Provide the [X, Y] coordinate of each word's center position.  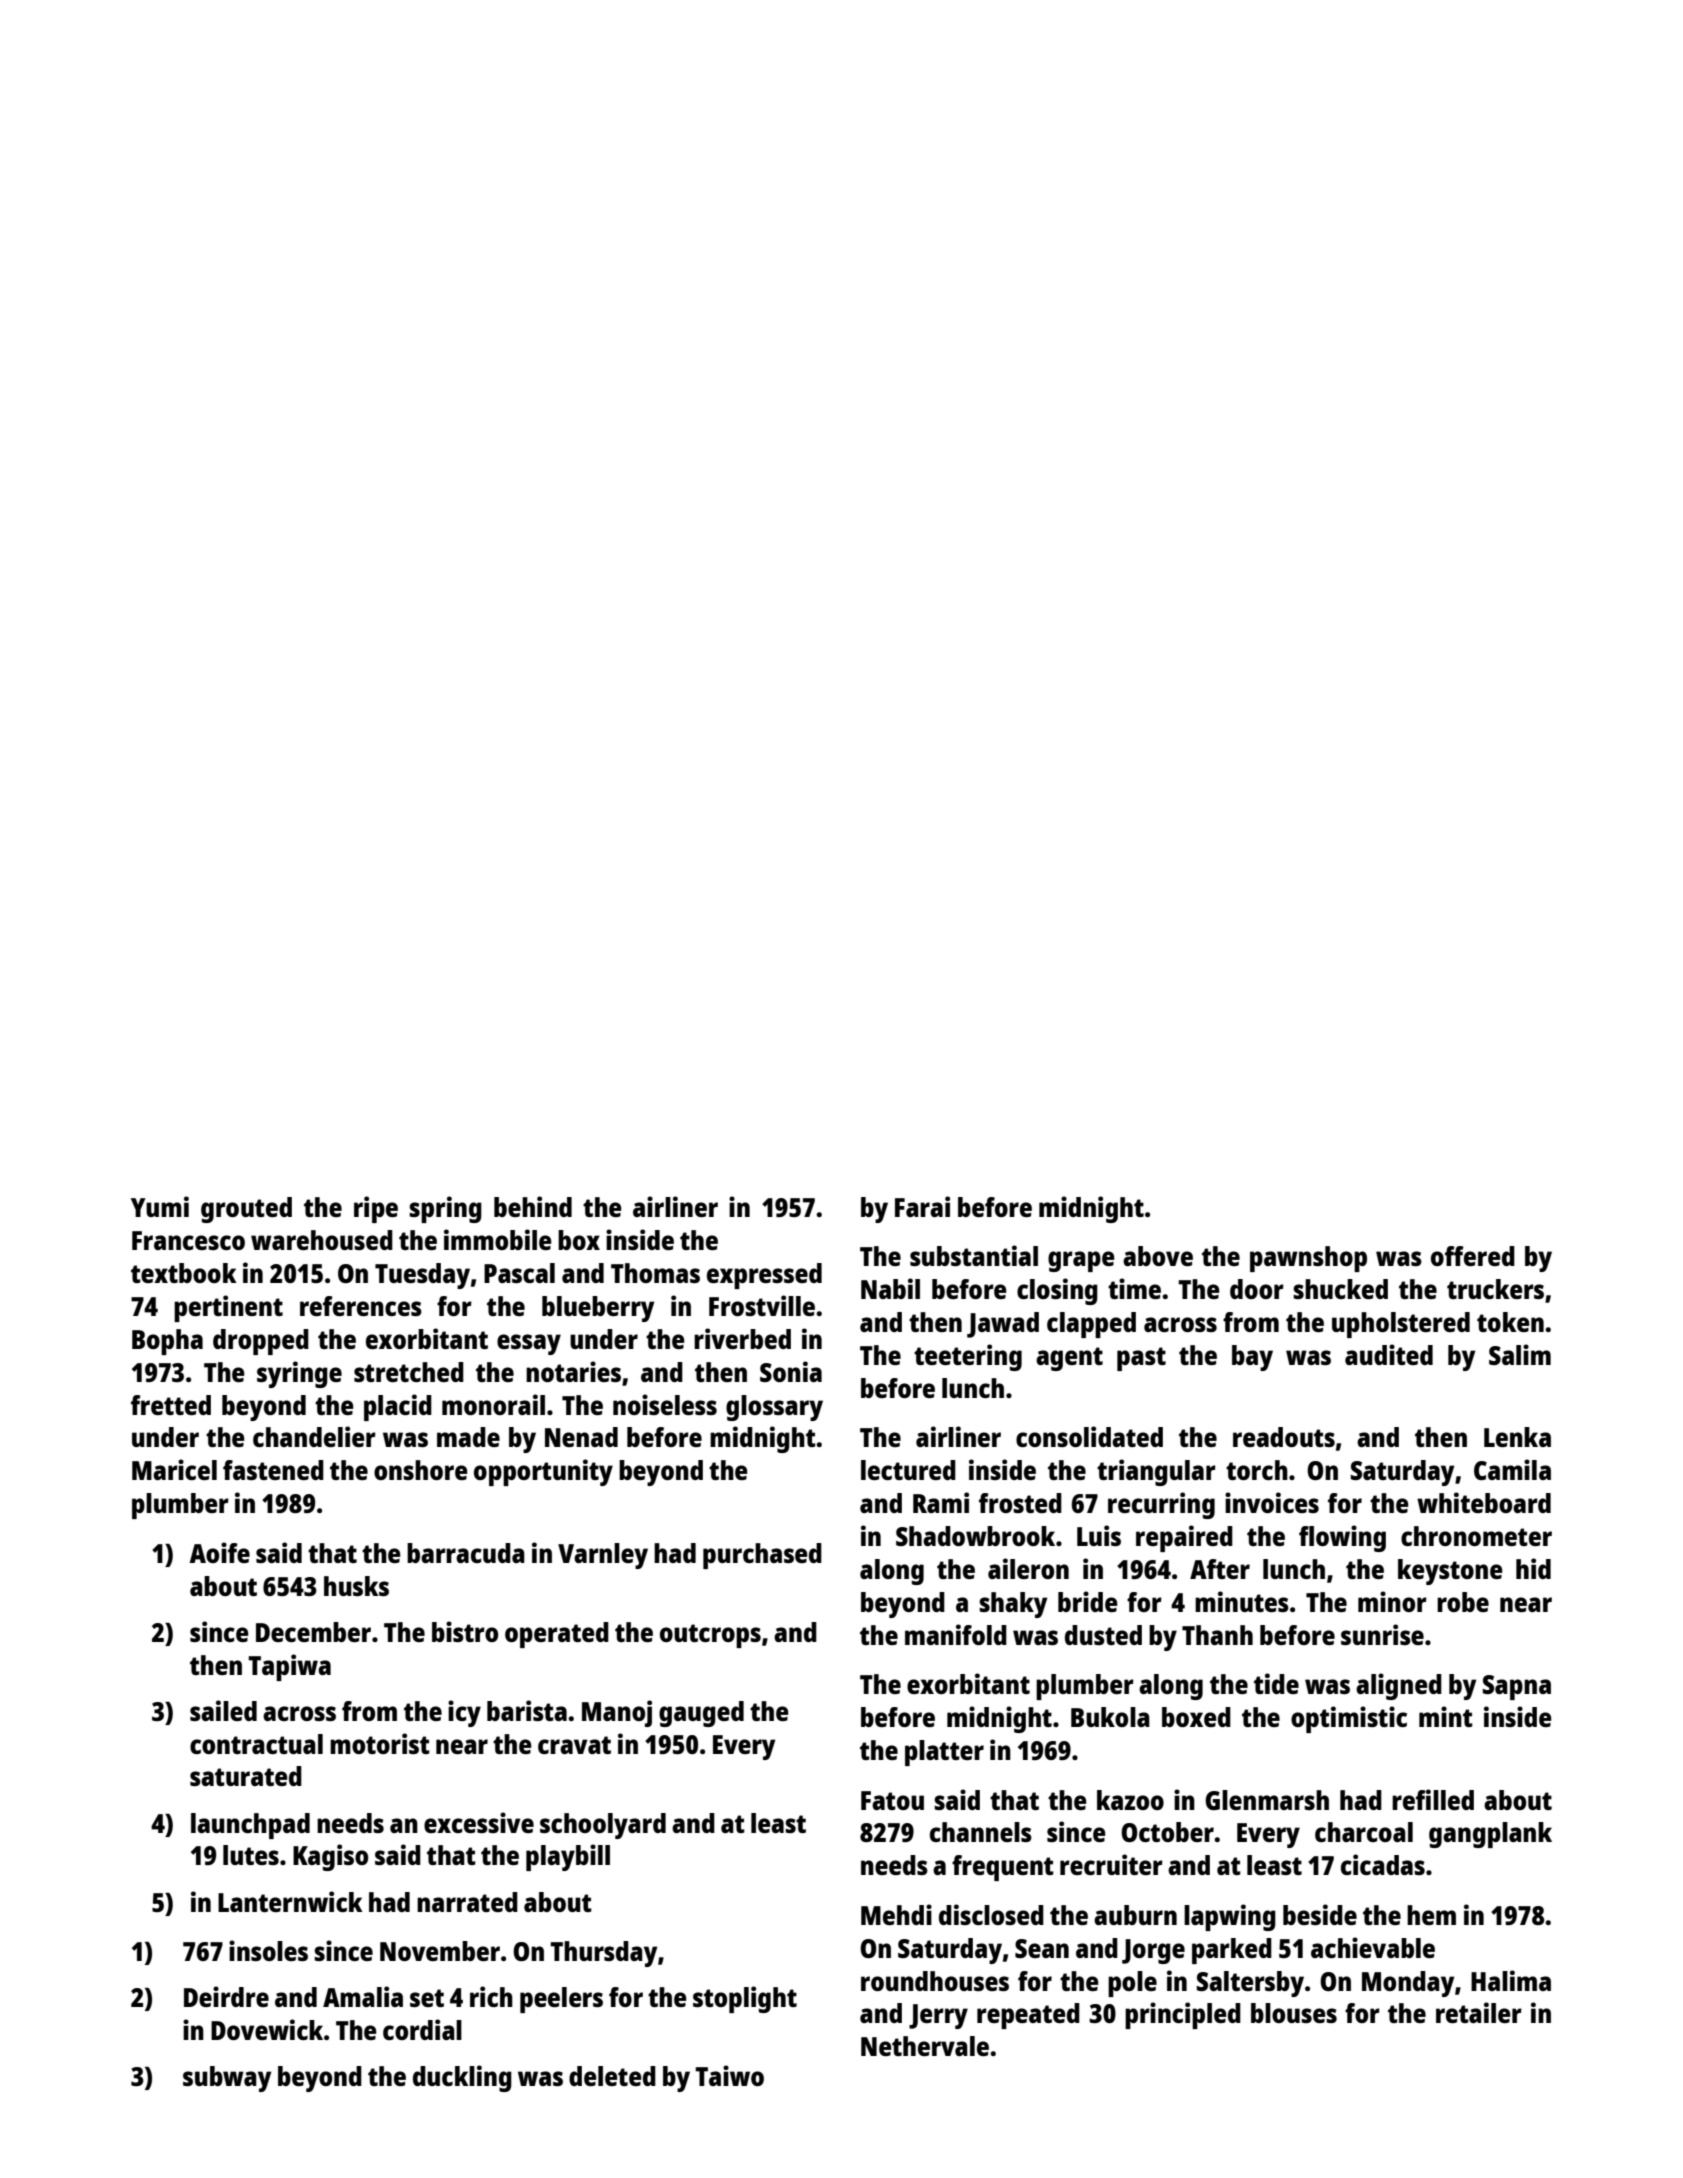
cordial [422, 2029]
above [1158, 1256]
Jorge [1153, 1951]
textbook [184, 1273]
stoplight [745, 1999]
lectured [908, 1470]
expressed [764, 1276]
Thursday [603, 1954]
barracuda [466, 1553]
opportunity [543, 1472]
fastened [273, 1470]
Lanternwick [290, 1901]
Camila [1512, 1469]
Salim [1520, 1354]
